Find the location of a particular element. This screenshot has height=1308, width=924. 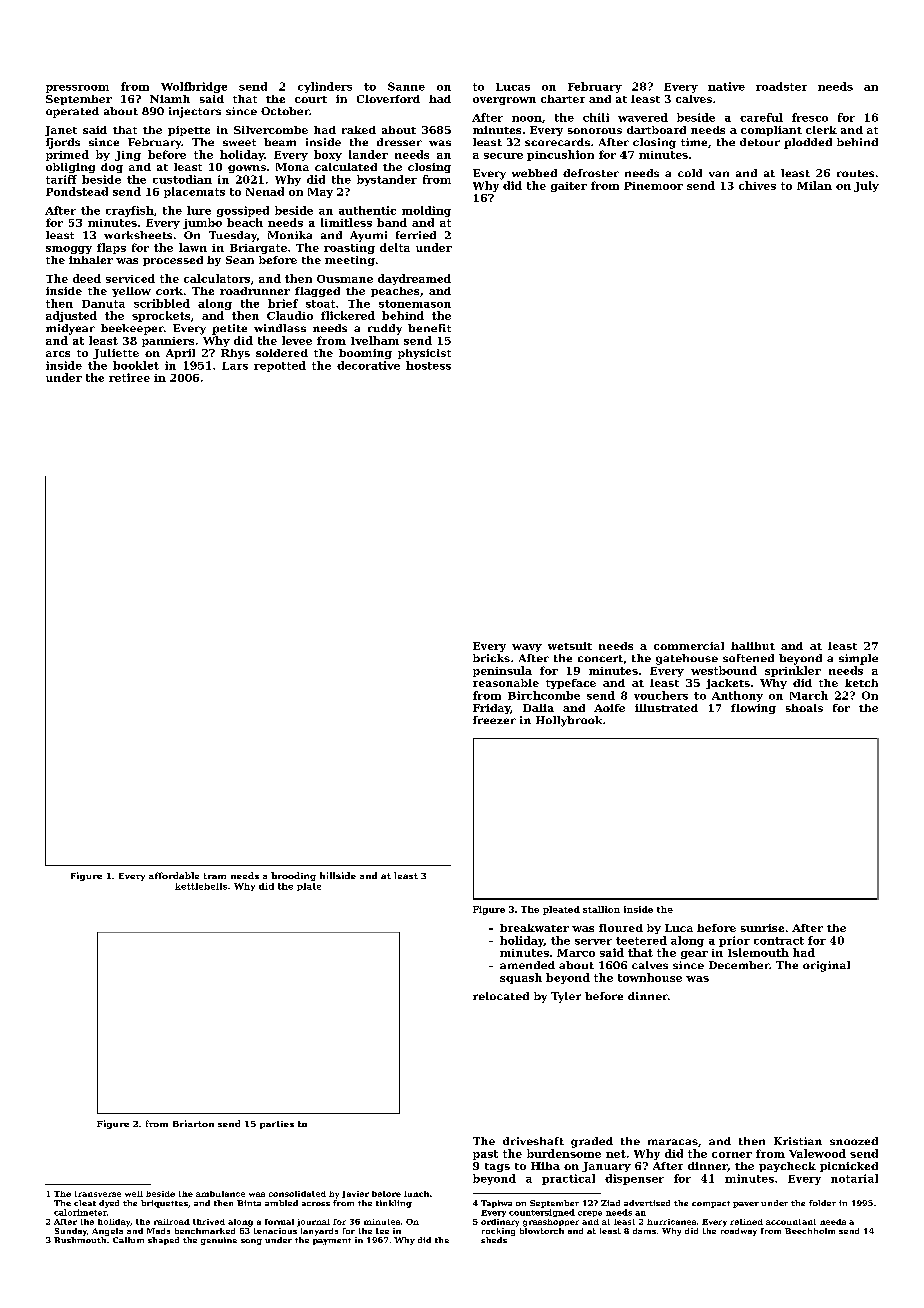

affordable is located at coordinates (174, 875).
